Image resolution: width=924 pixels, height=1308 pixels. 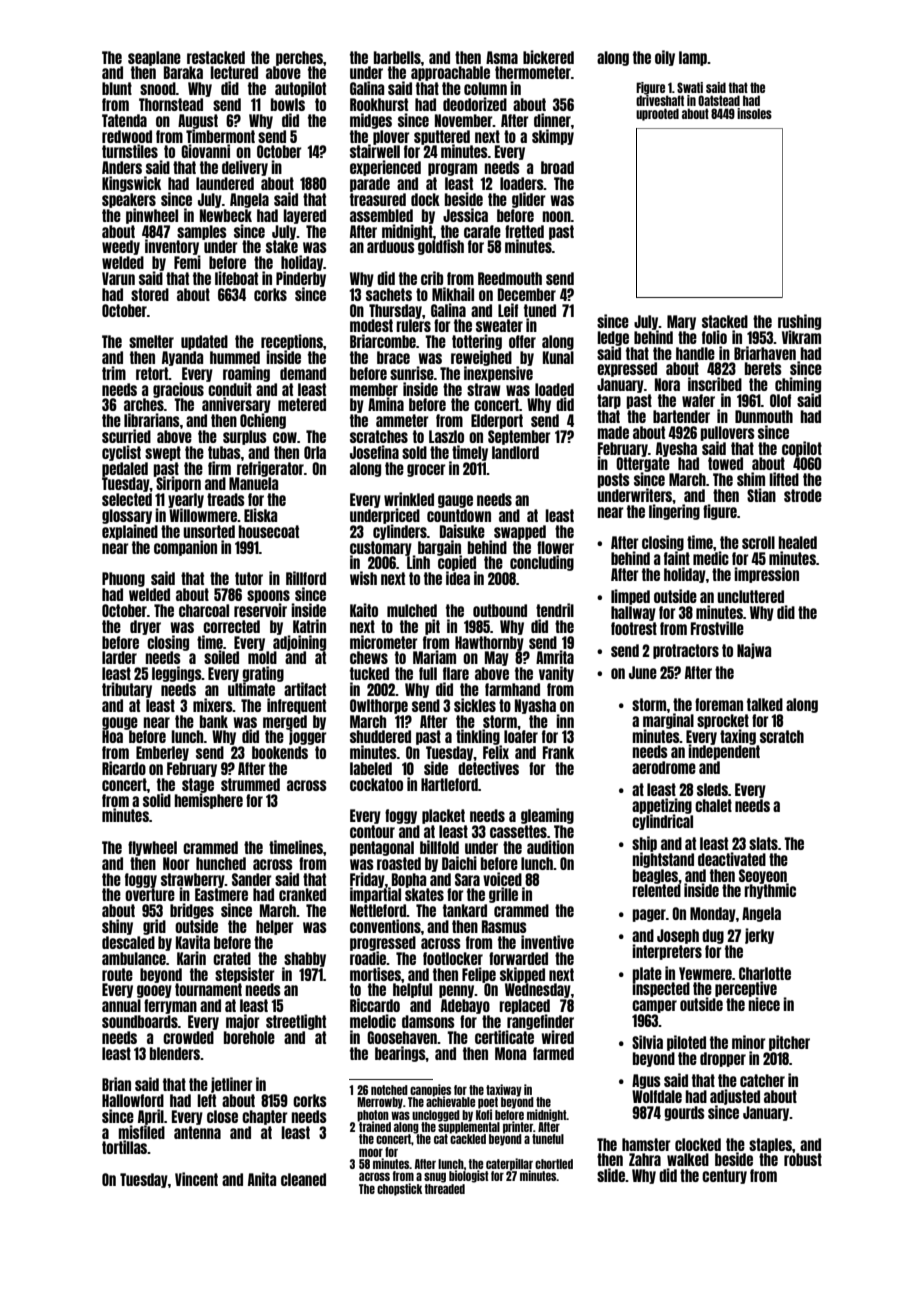 What do you see at coordinates (802, 449) in the screenshot?
I see `copilot` at bounding box center [802, 449].
